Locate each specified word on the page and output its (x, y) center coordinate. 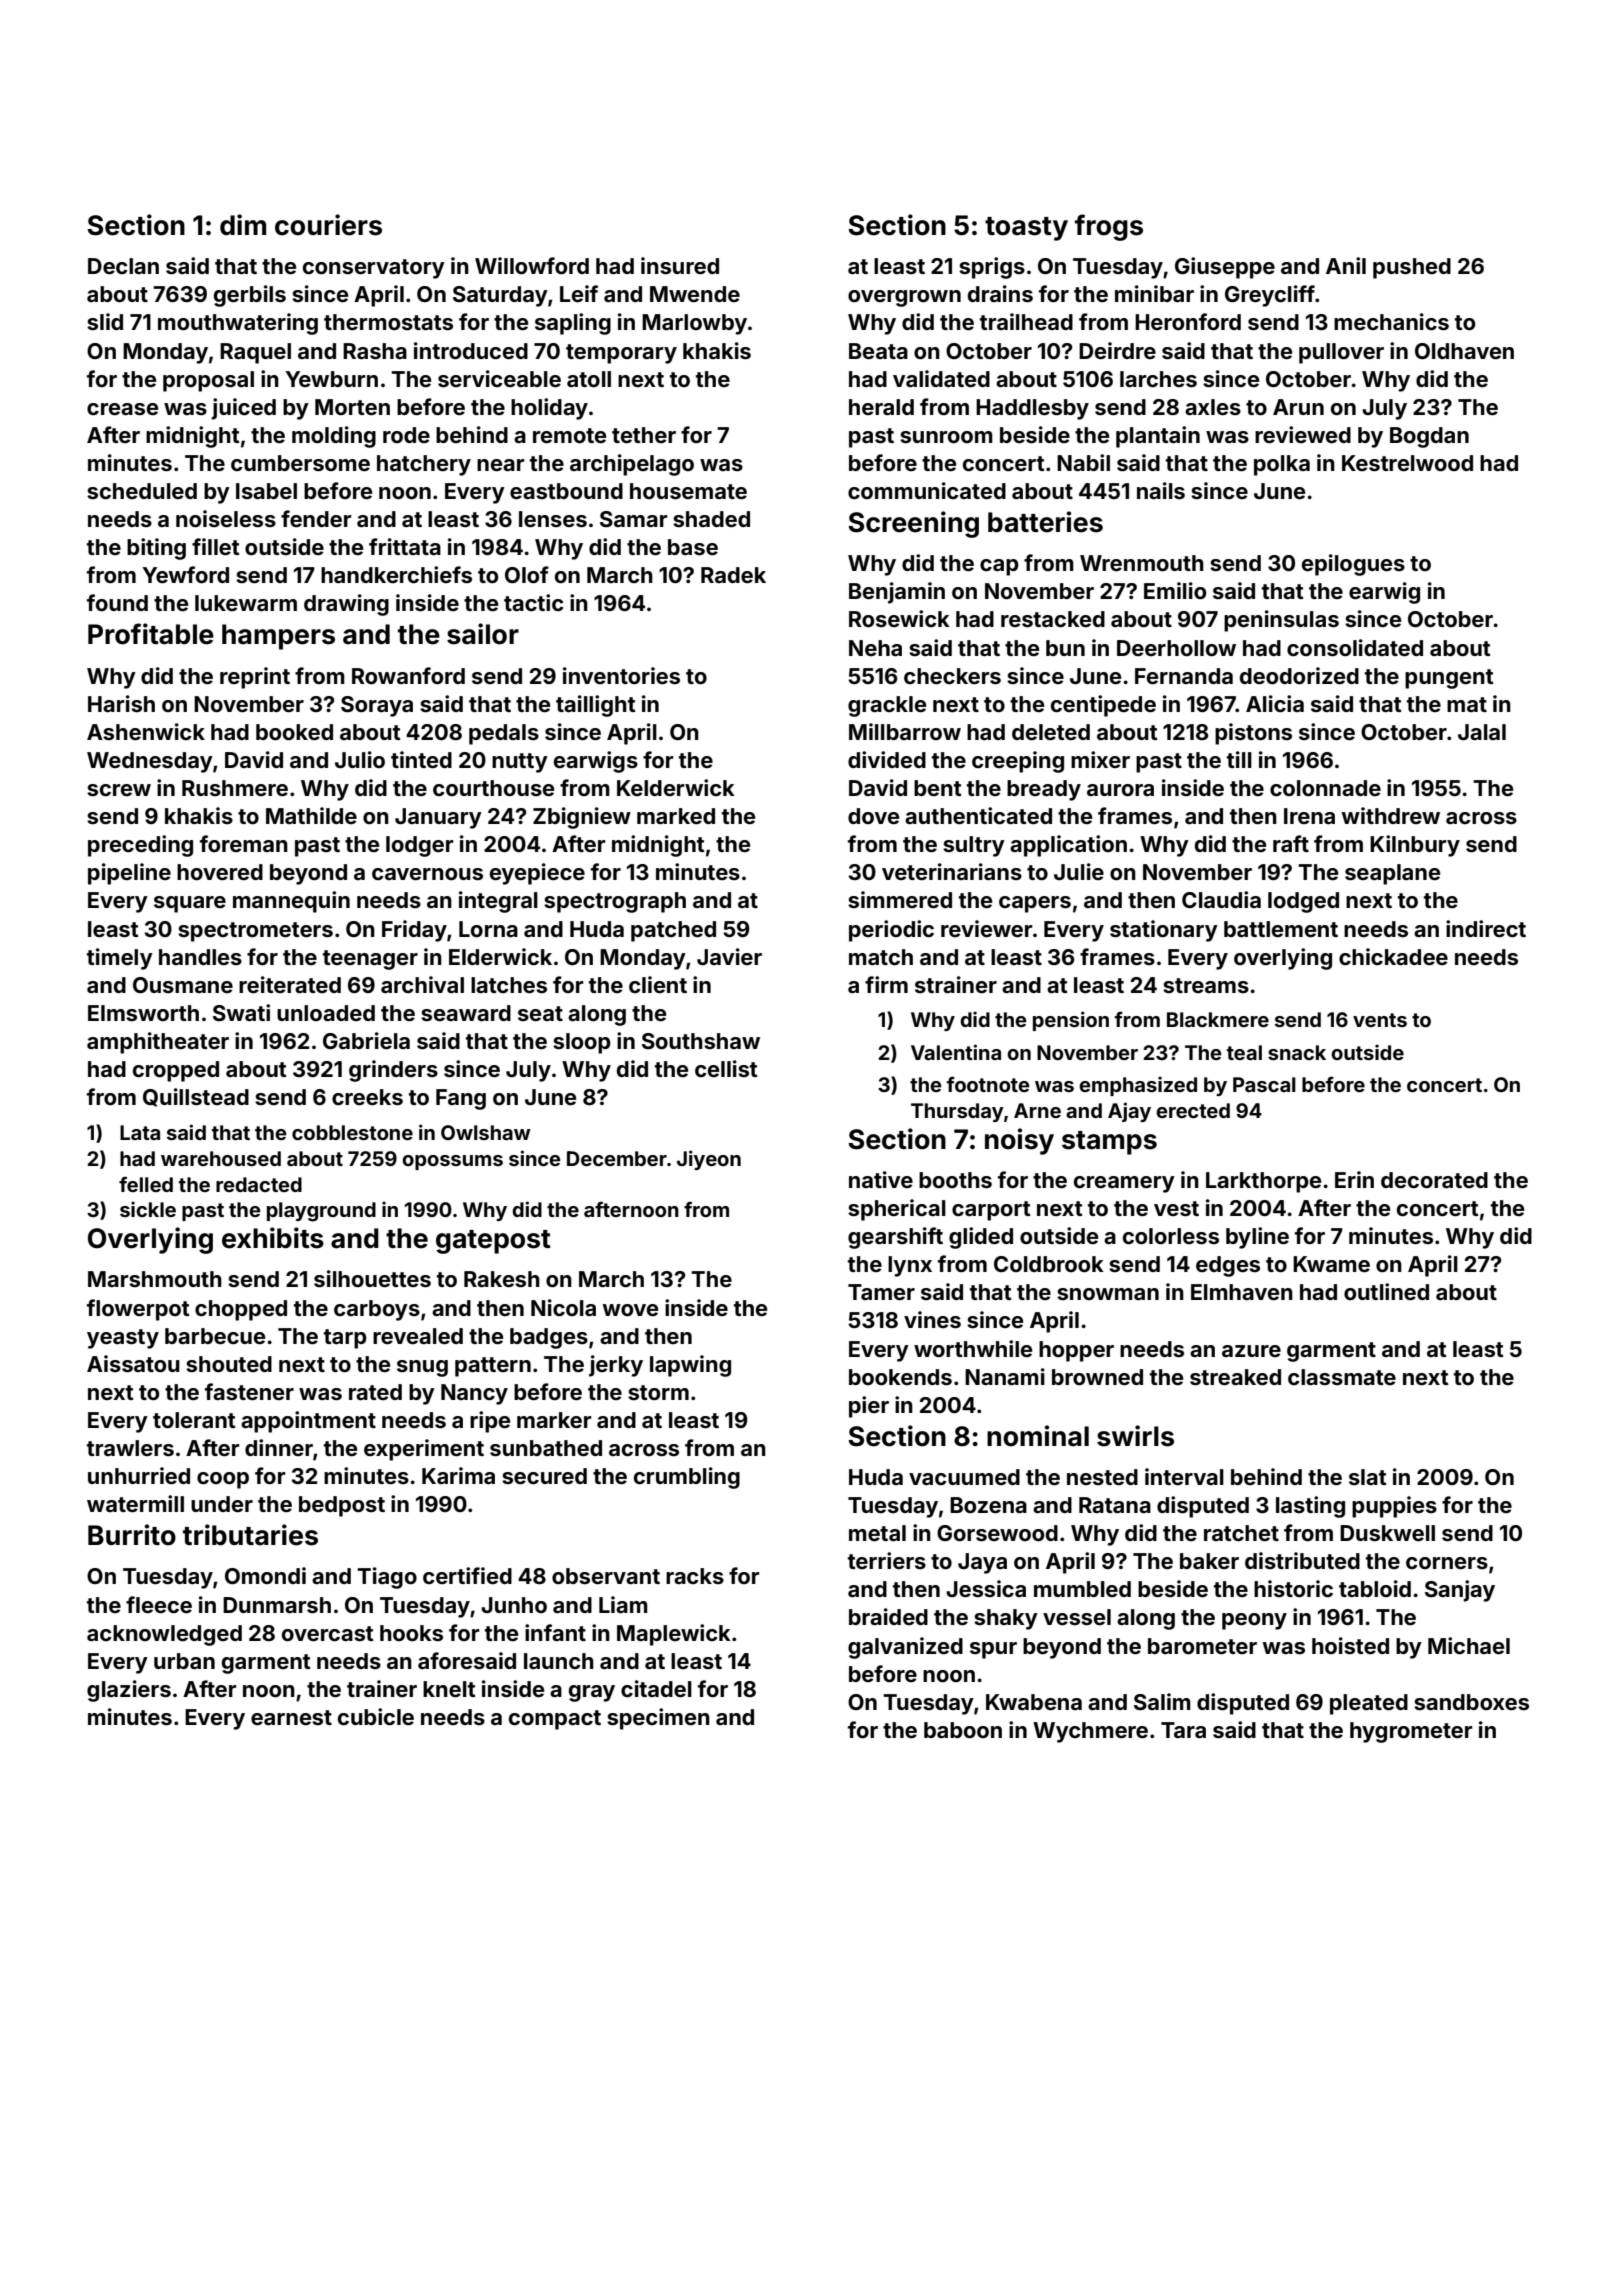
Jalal (1482, 732)
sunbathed (546, 1448)
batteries (1045, 522)
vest (1176, 1208)
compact (555, 1720)
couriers (328, 225)
